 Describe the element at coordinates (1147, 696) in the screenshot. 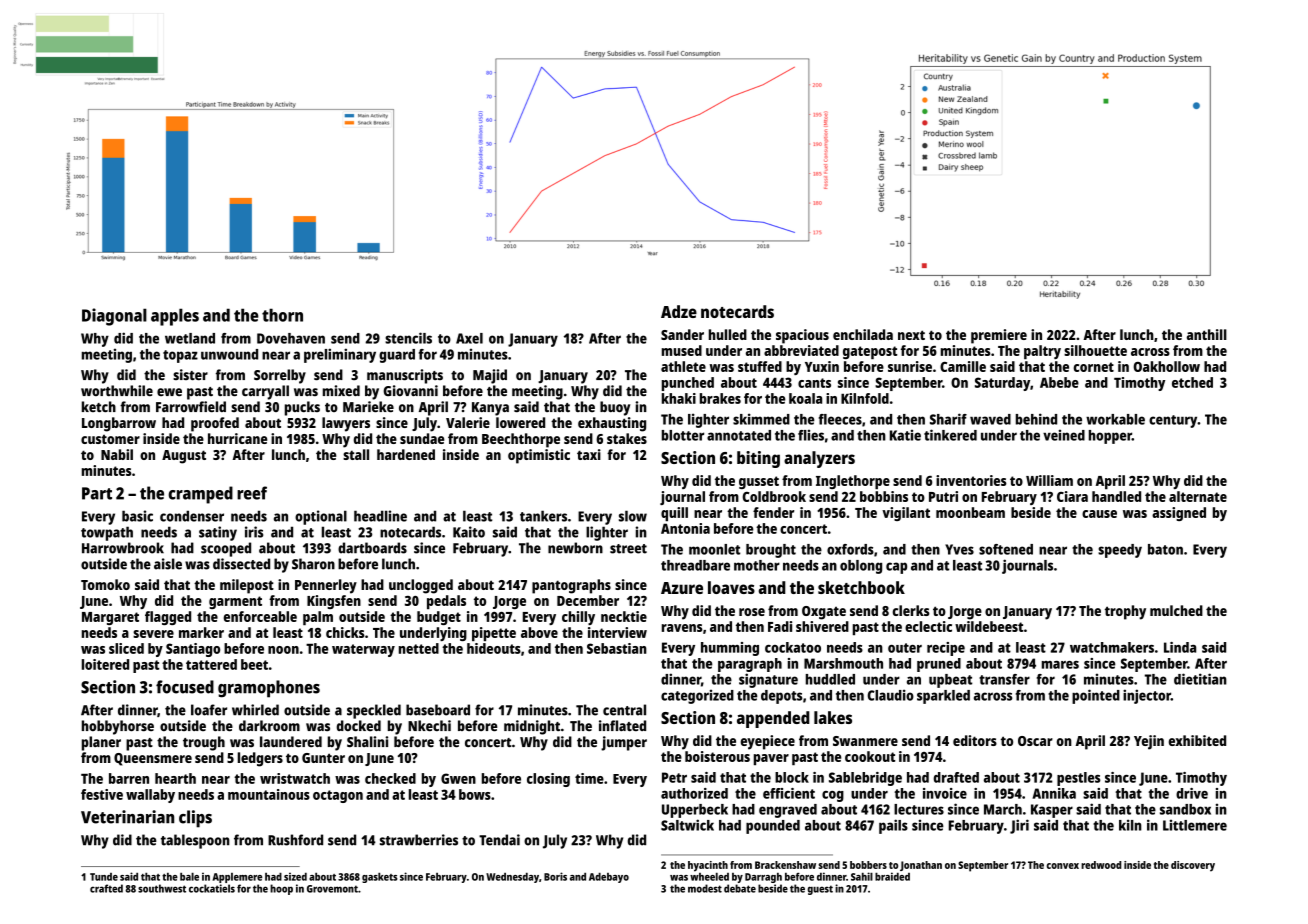

I see `injector` at that location.
